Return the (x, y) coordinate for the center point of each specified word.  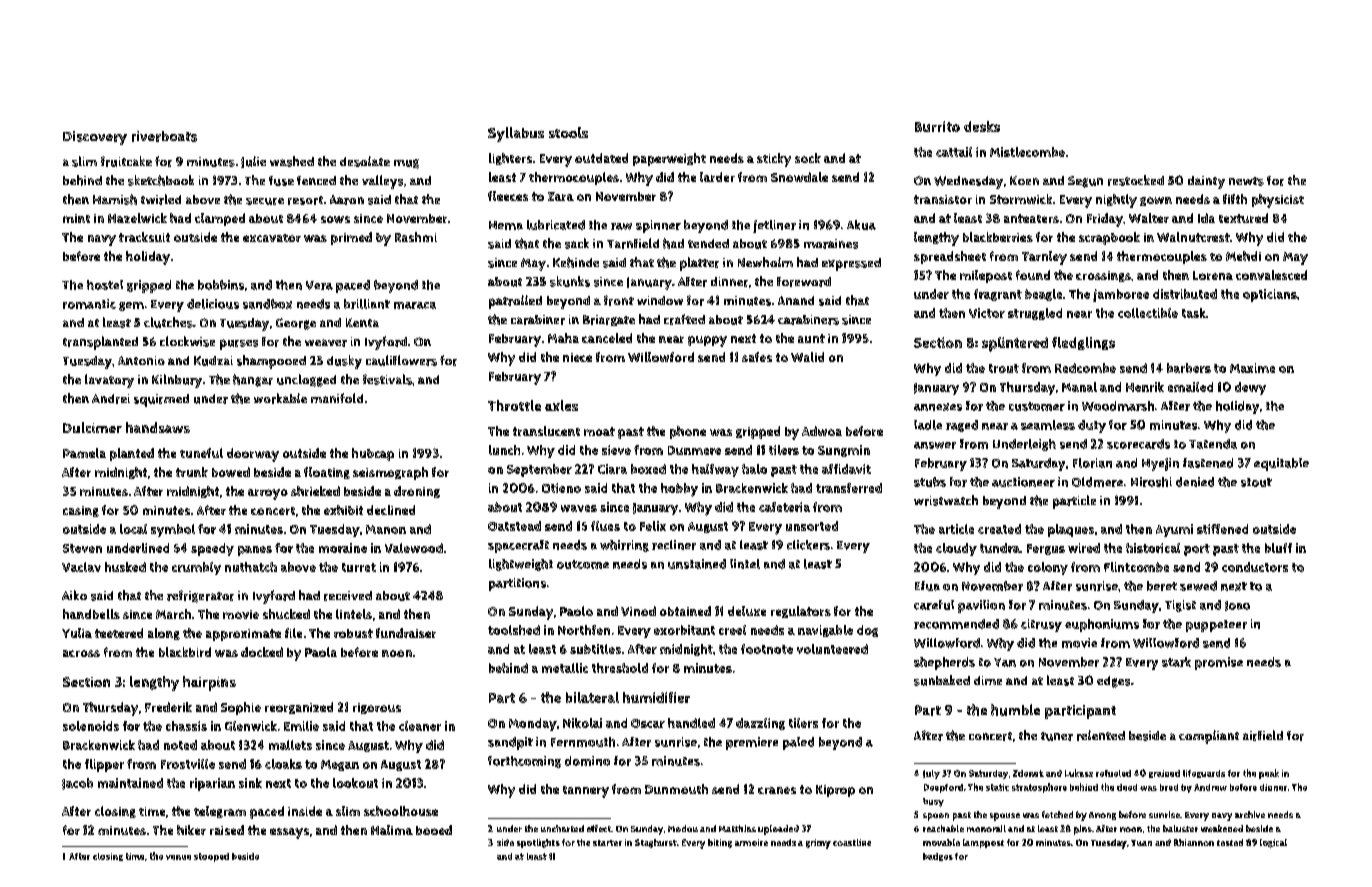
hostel (105, 285)
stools (568, 132)
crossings (1103, 276)
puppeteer (1216, 626)
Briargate (609, 320)
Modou (683, 828)
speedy (212, 549)
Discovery (95, 138)
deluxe (747, 611)
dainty (1206, 182)
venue (178, 857)
